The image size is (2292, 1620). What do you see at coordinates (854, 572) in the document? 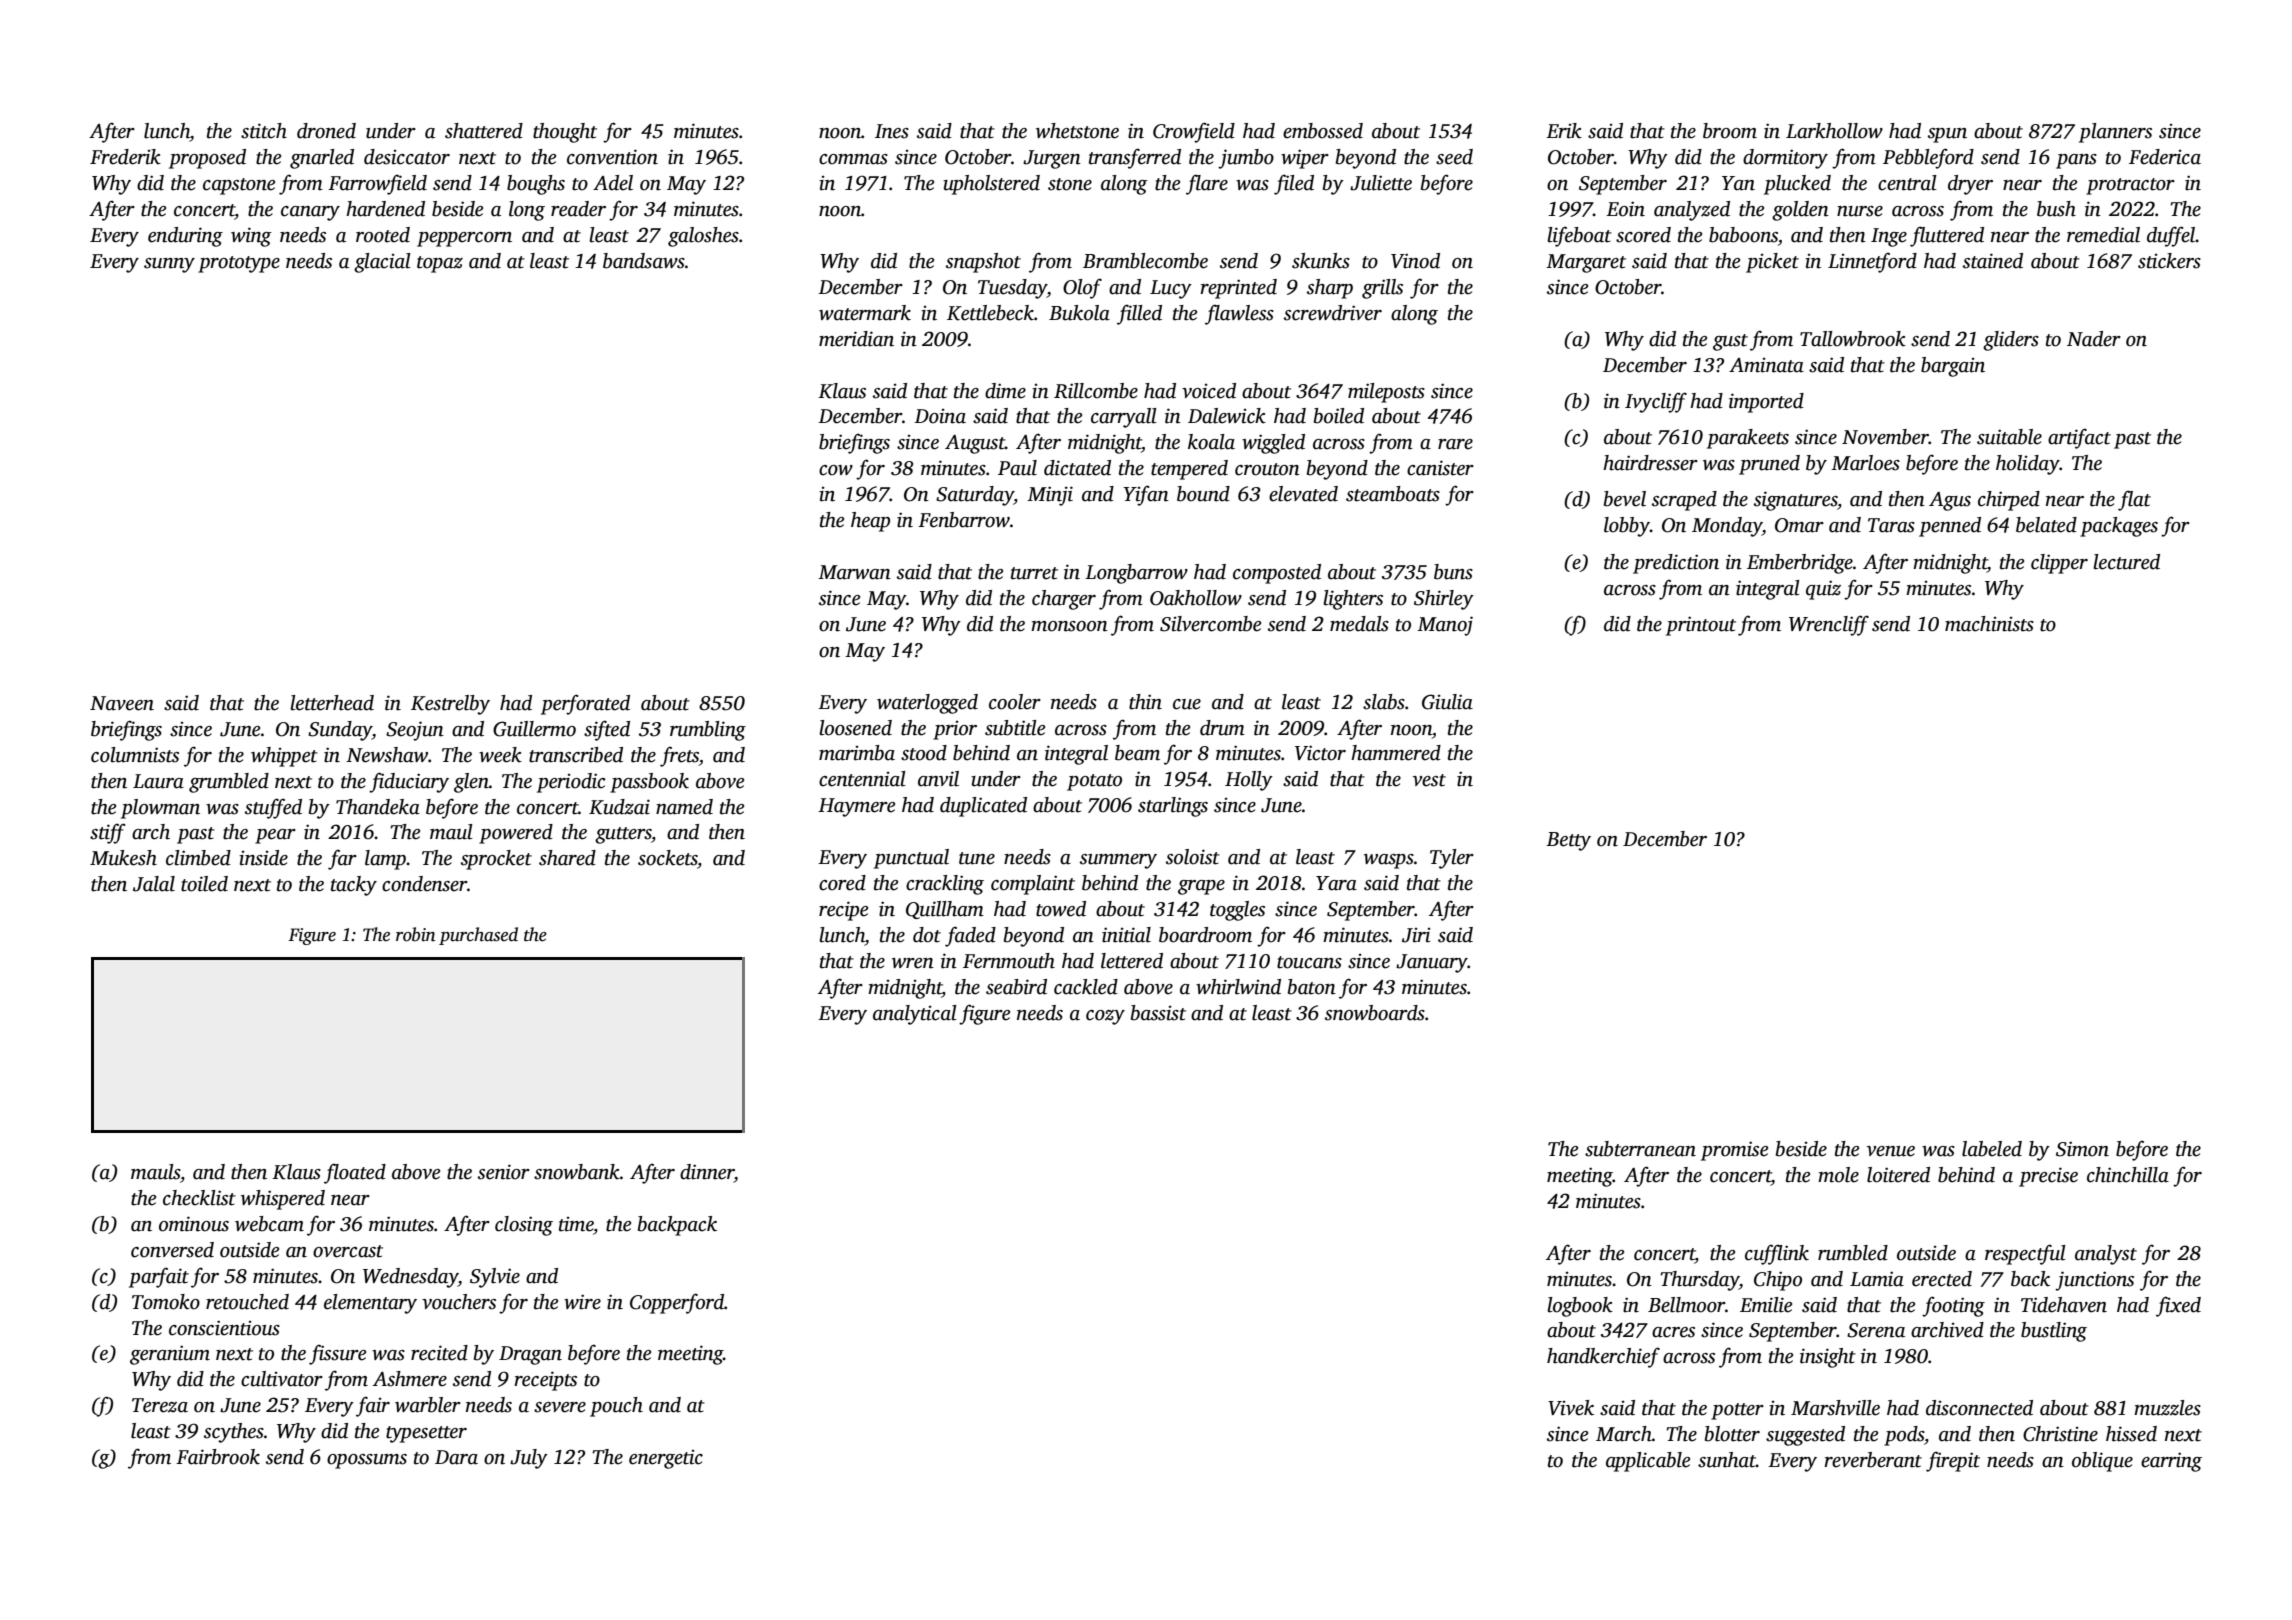
I see `Marwan` at bounding box center [854, 572].
